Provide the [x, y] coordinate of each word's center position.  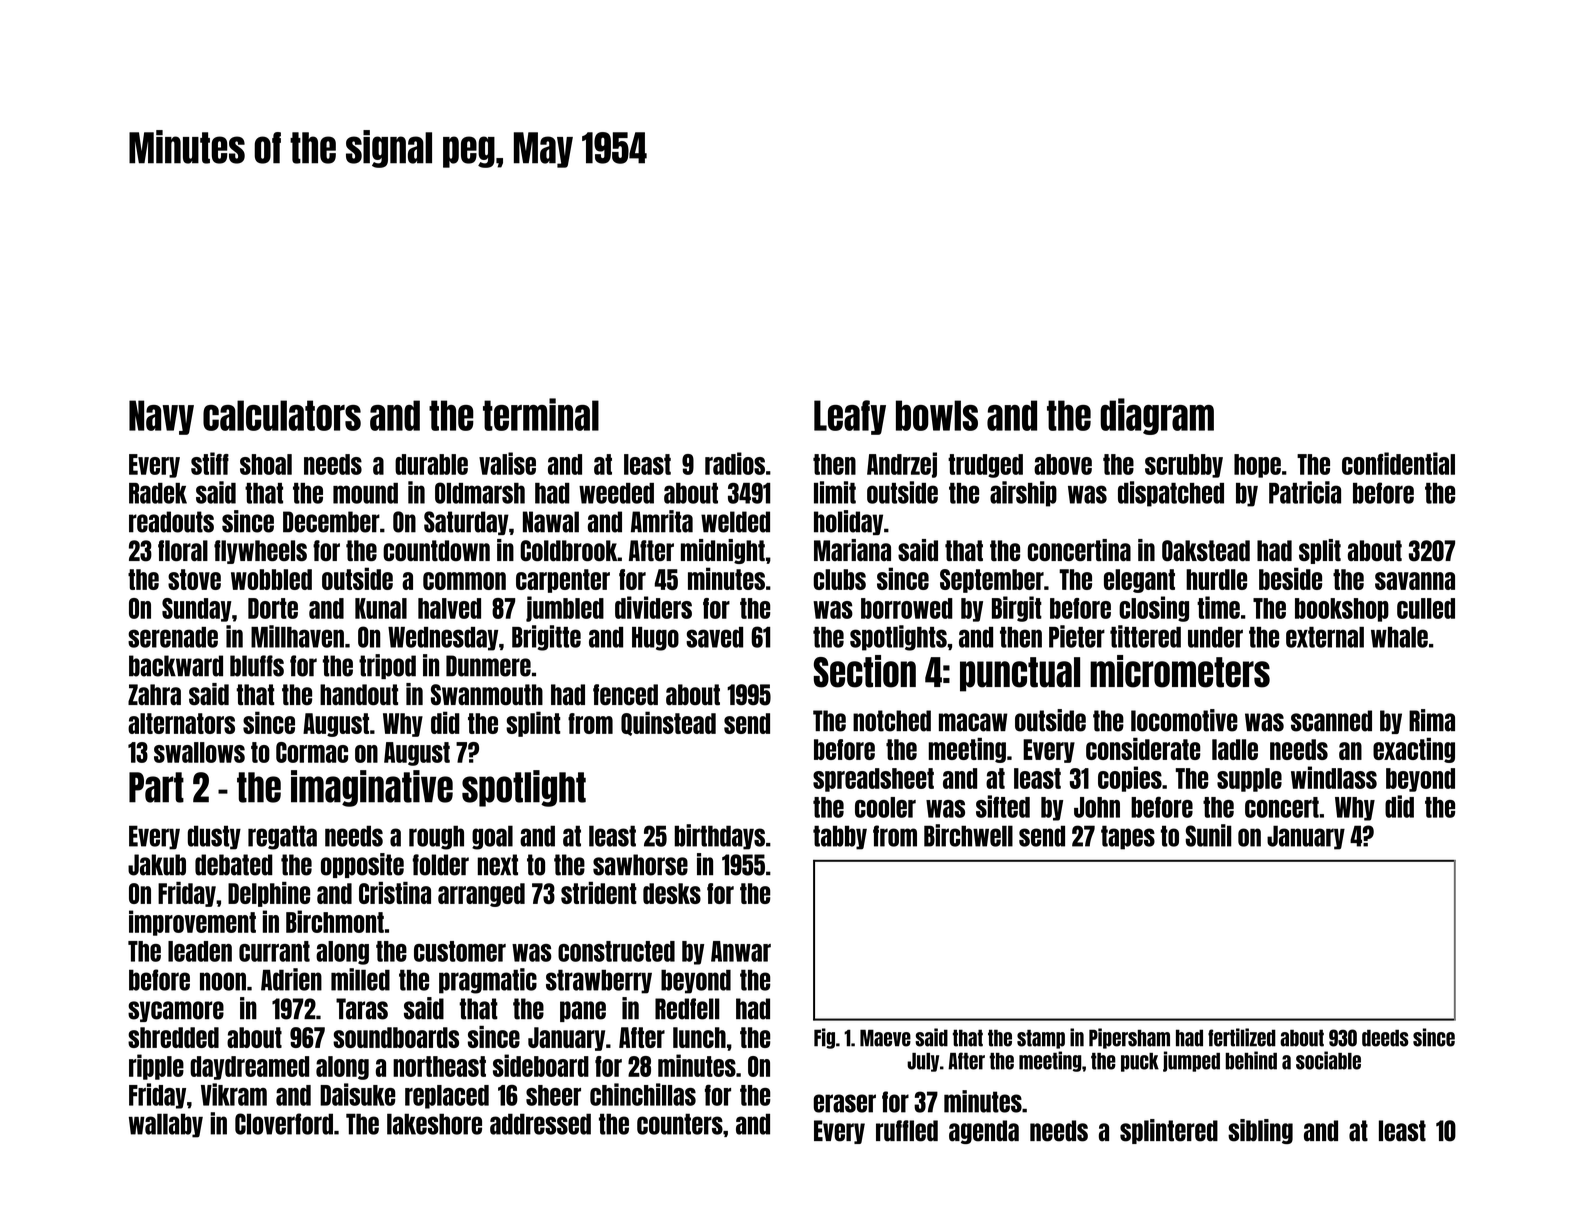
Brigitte [546, 638]
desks [672, 893]
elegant [1139, 581]
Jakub [157, 865]
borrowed [907, 608]
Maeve [885, 1038]
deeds [1385, 1038]
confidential [1398, 463]
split [1320, 551]
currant [274, 951]
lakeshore [434, 1124]
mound [365, 493]
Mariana [852, 550]
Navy [161, 417]
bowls [937, 415]
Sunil [1209, 835]
